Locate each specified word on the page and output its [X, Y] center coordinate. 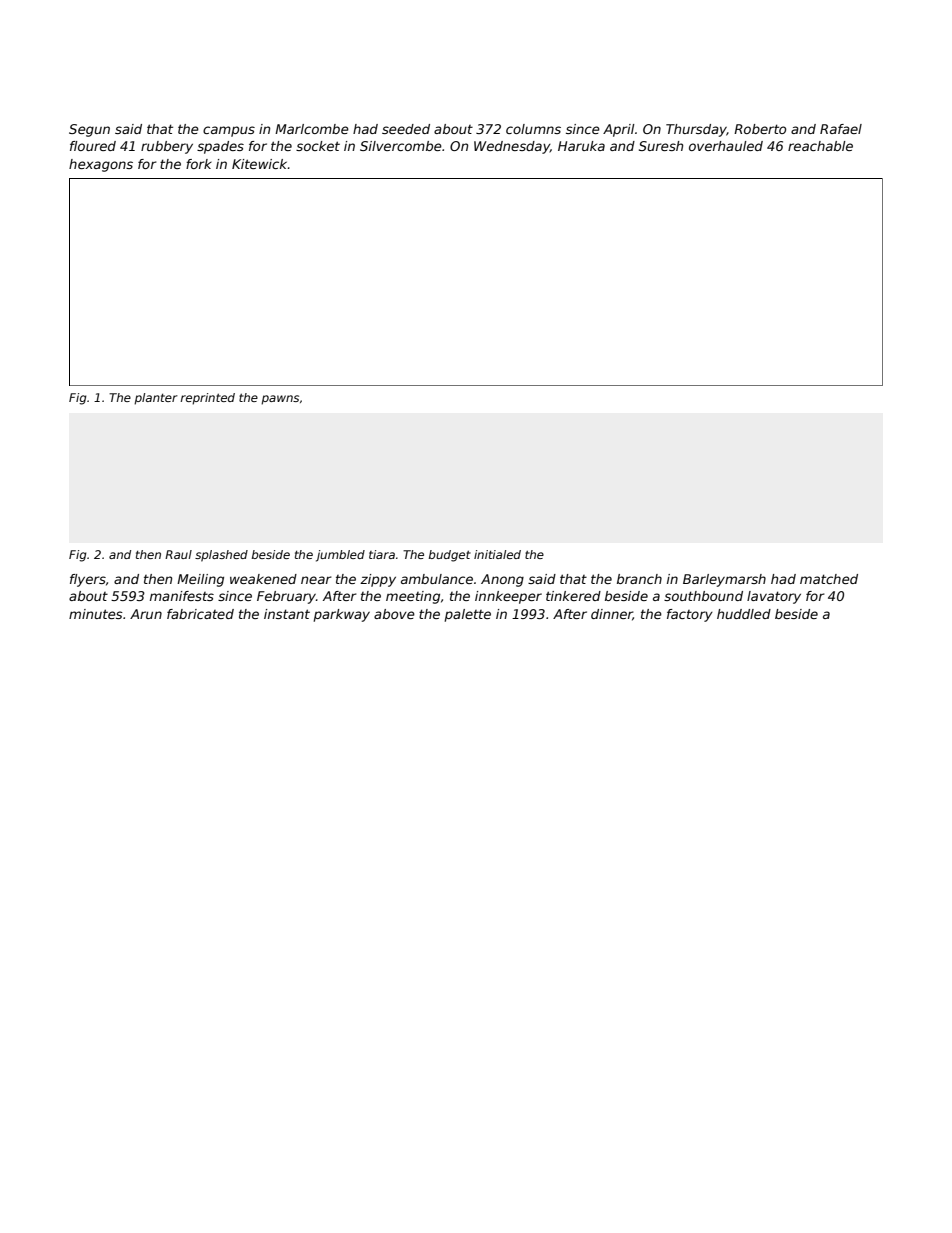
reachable [820, 146]
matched [829, 579]
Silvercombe [401, 146]
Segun [89, 130]
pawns [280, 400]
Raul [178, 554]
